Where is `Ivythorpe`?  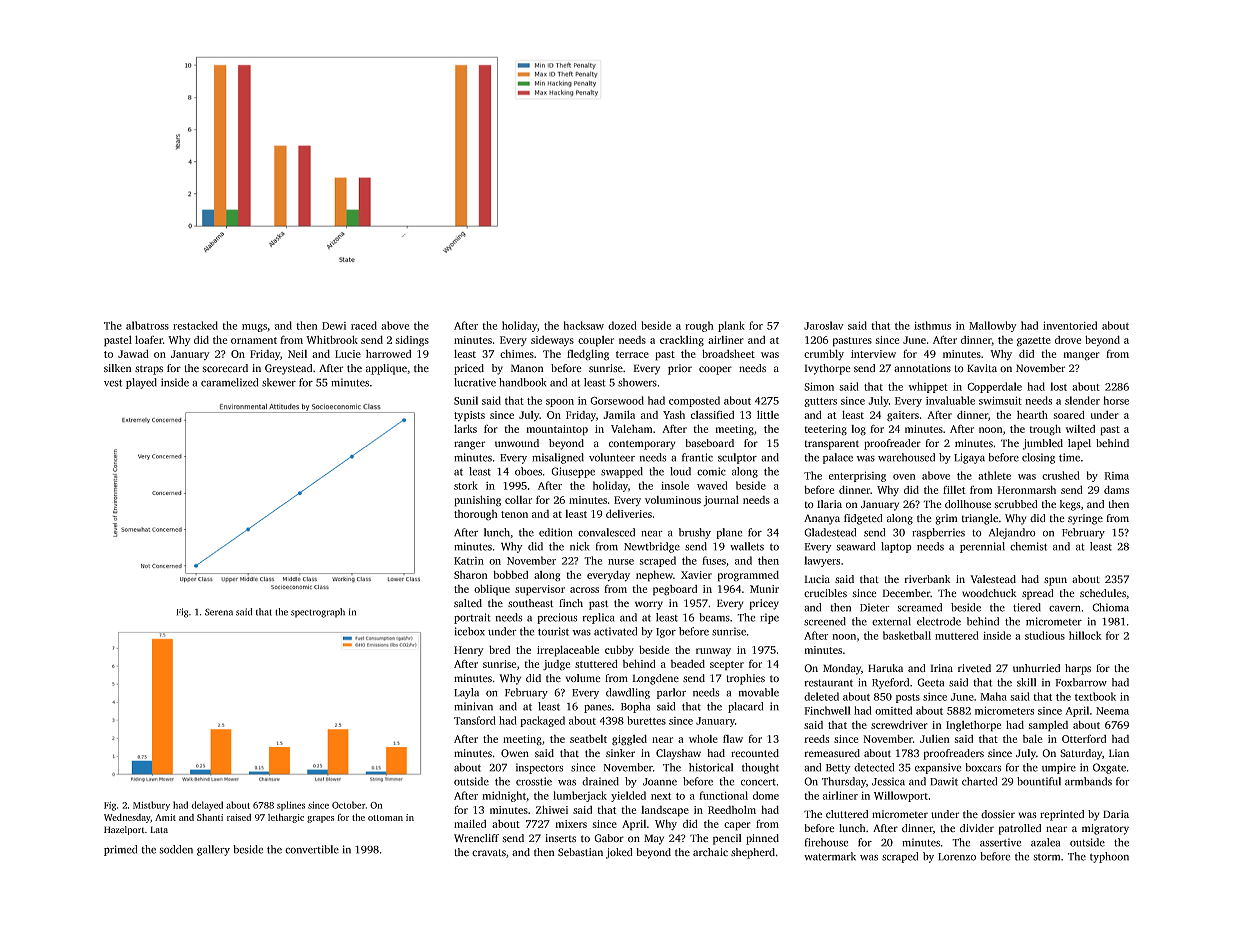 Ivythorpe is located at coordinates (827, 369).
